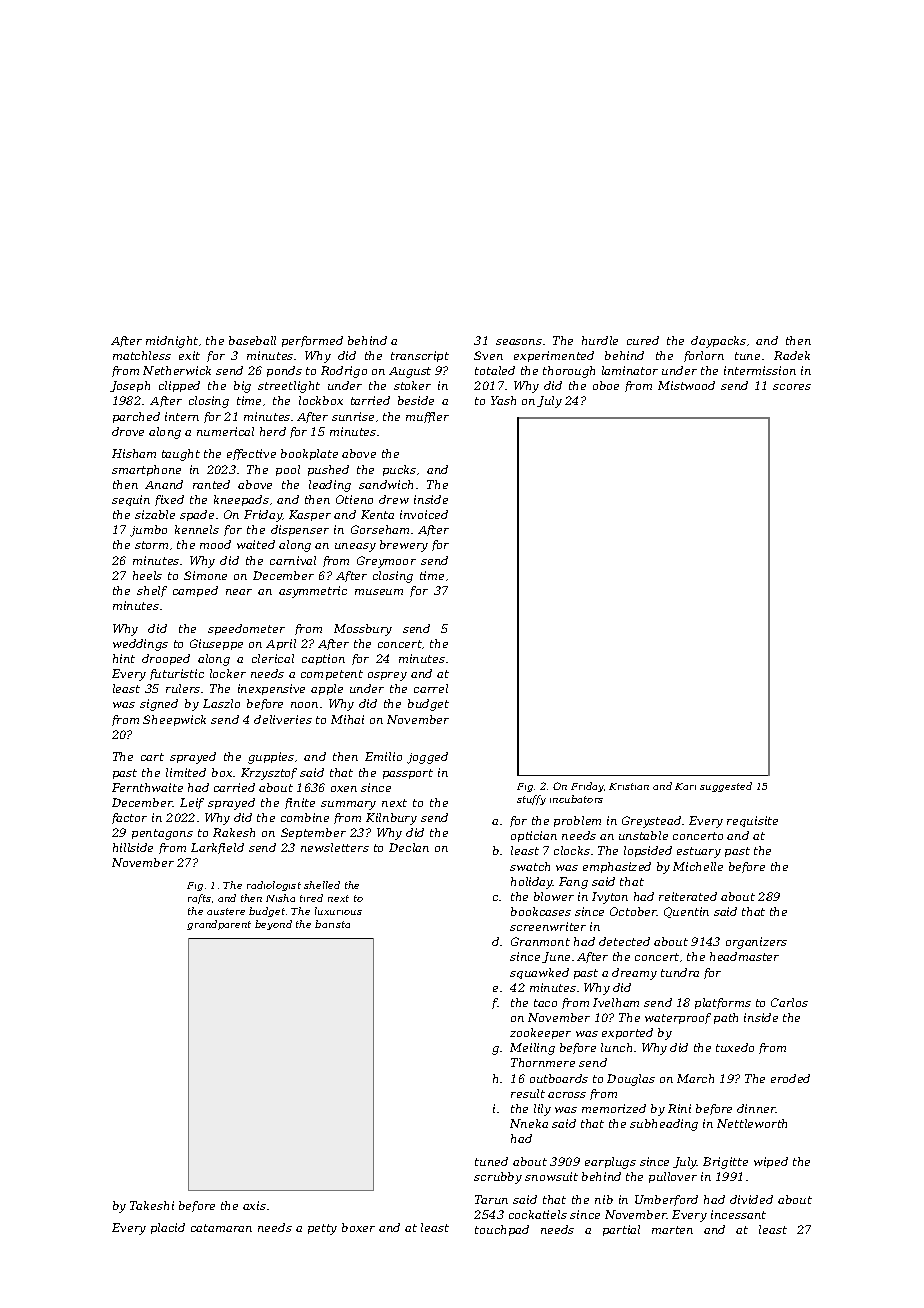 The image size is (924, 1308). I want to click on brewery, so click(404, 546).
